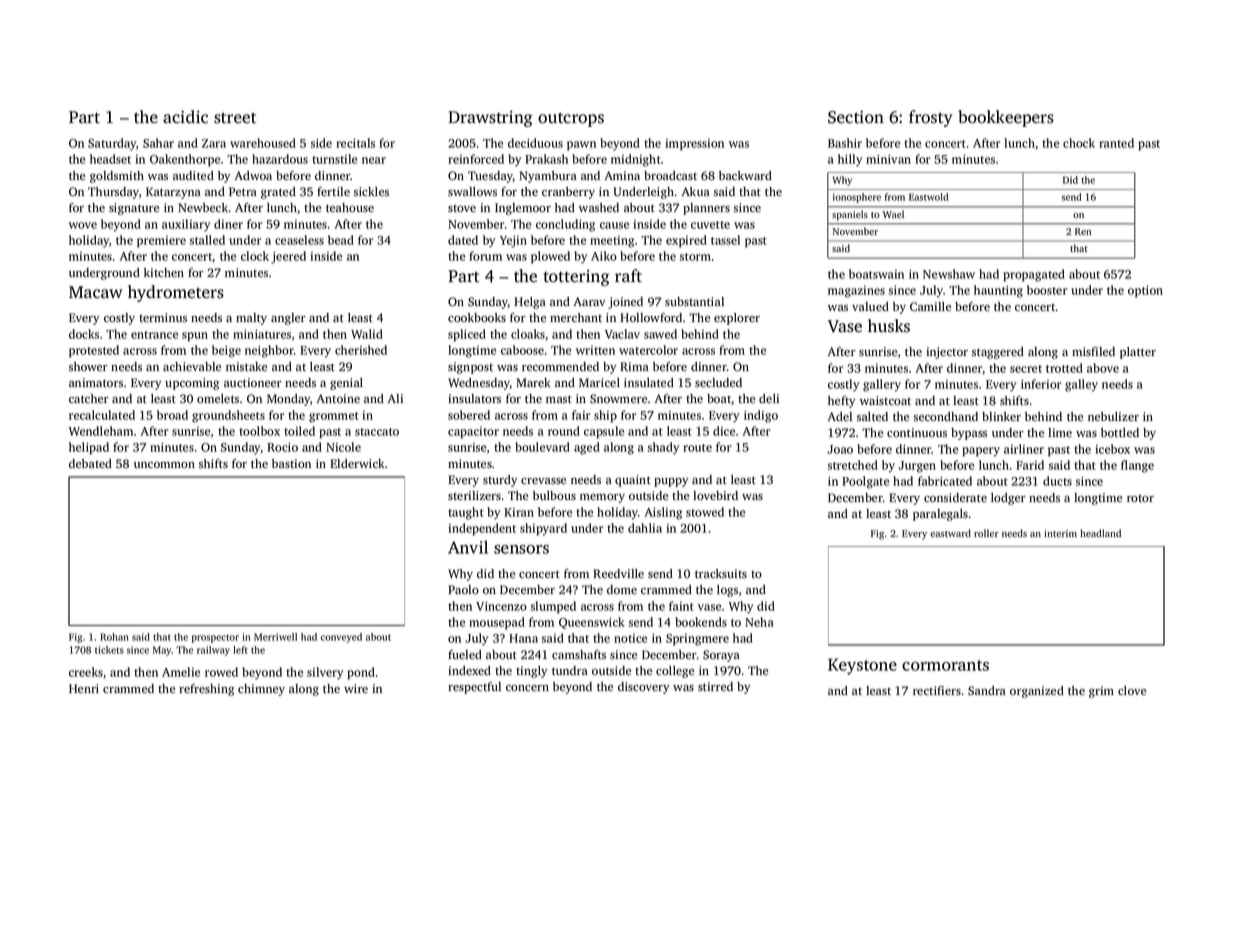 The width and height of the screenshot is (1233, 952). I want to click on bookends, so click(701, 622).
